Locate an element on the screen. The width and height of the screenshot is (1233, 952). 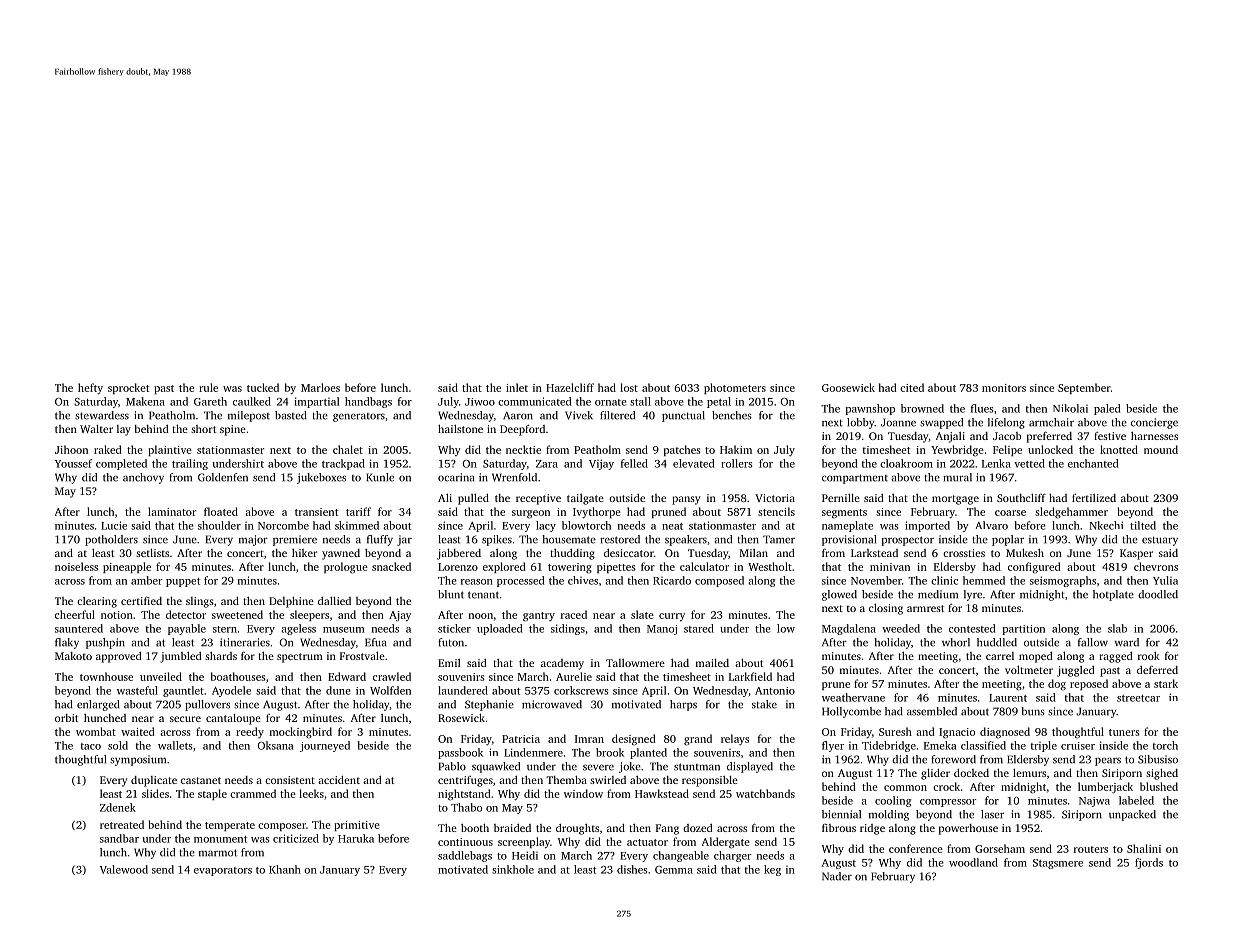
estuary is located at coordinates (1160, 541).
